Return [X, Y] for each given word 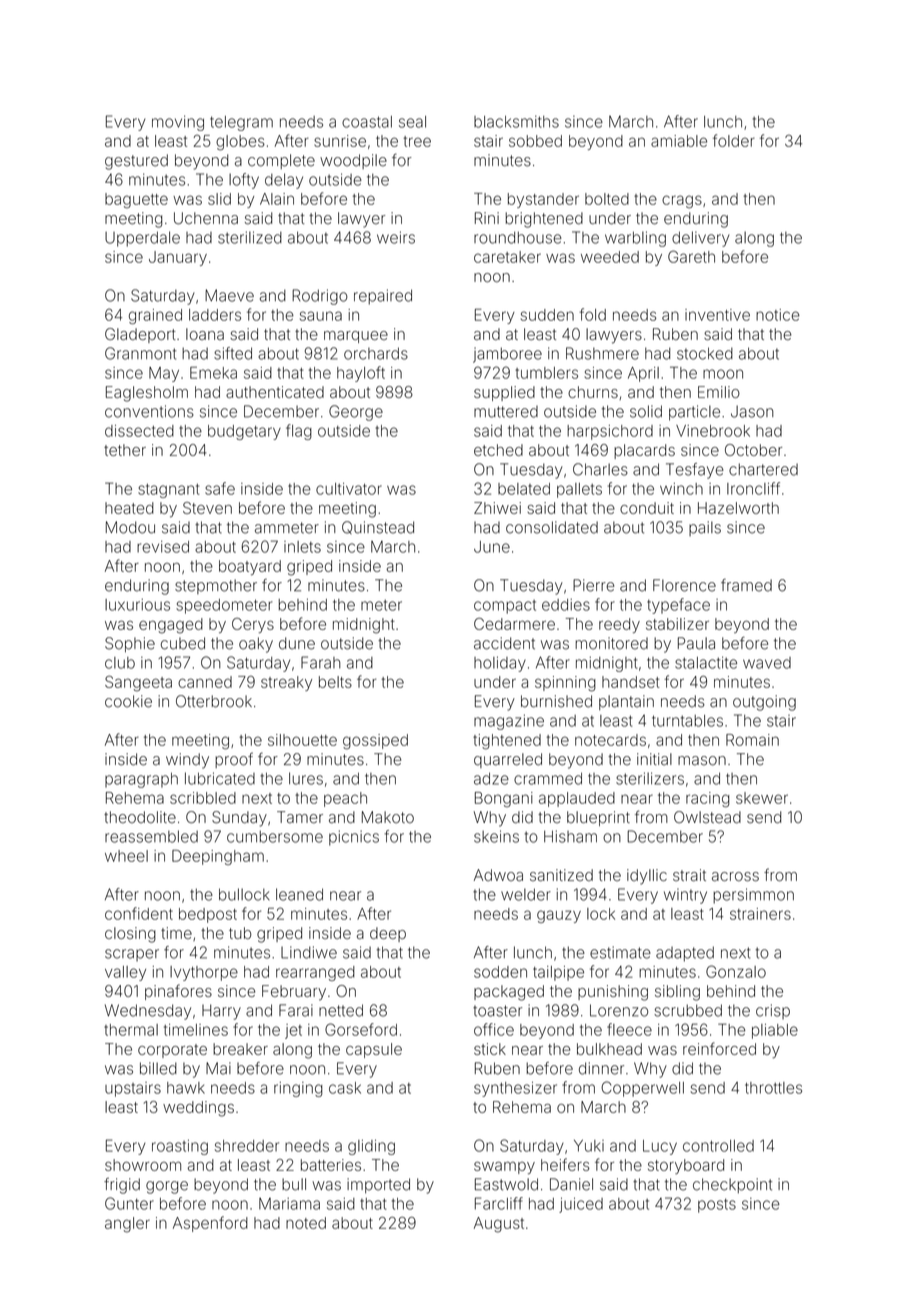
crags [682, 202]
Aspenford [210, 1224]
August [499, 1225]
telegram [241, 123]
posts [717, 1205]
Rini [487, 218]
